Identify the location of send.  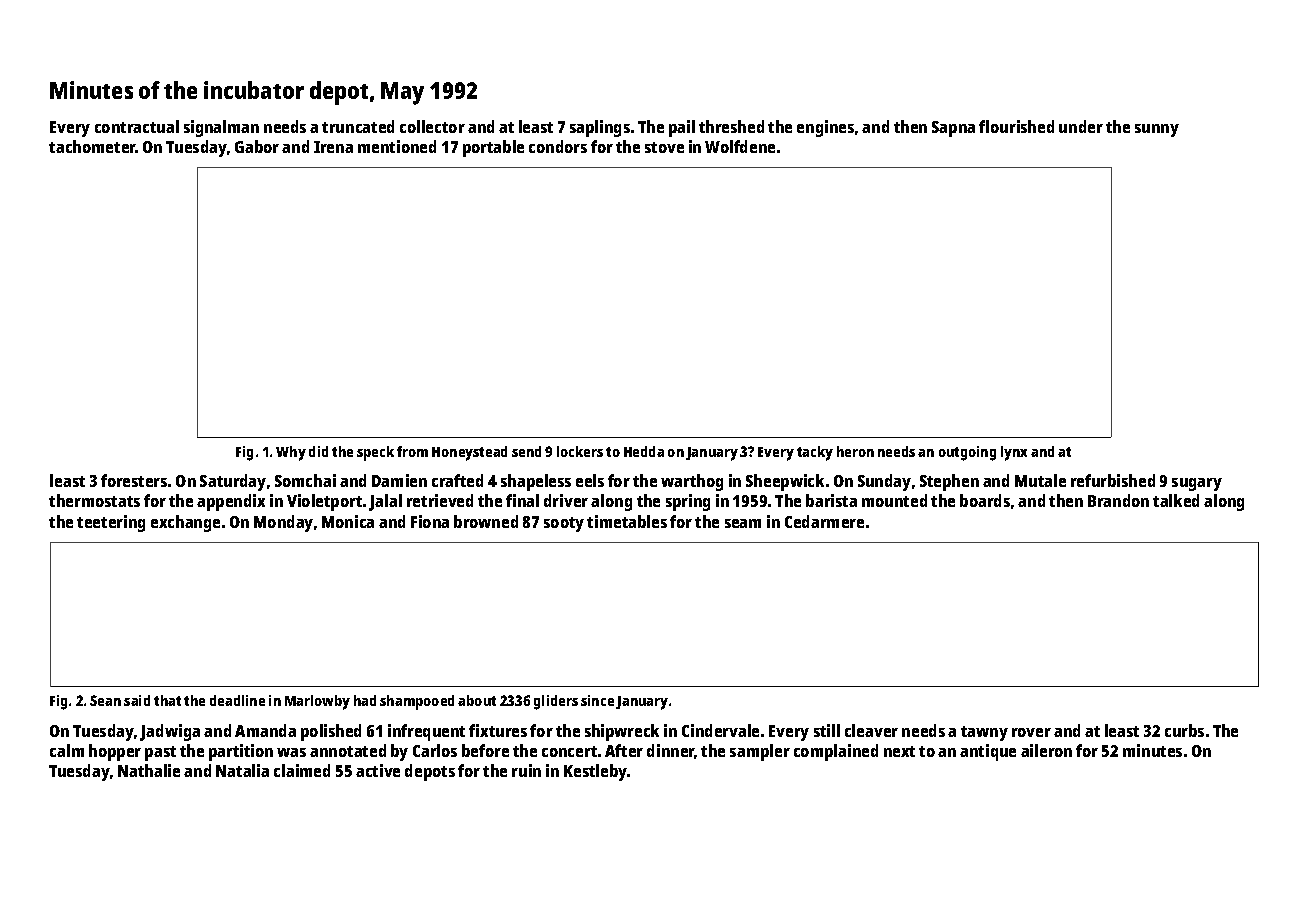
(526, 451).
